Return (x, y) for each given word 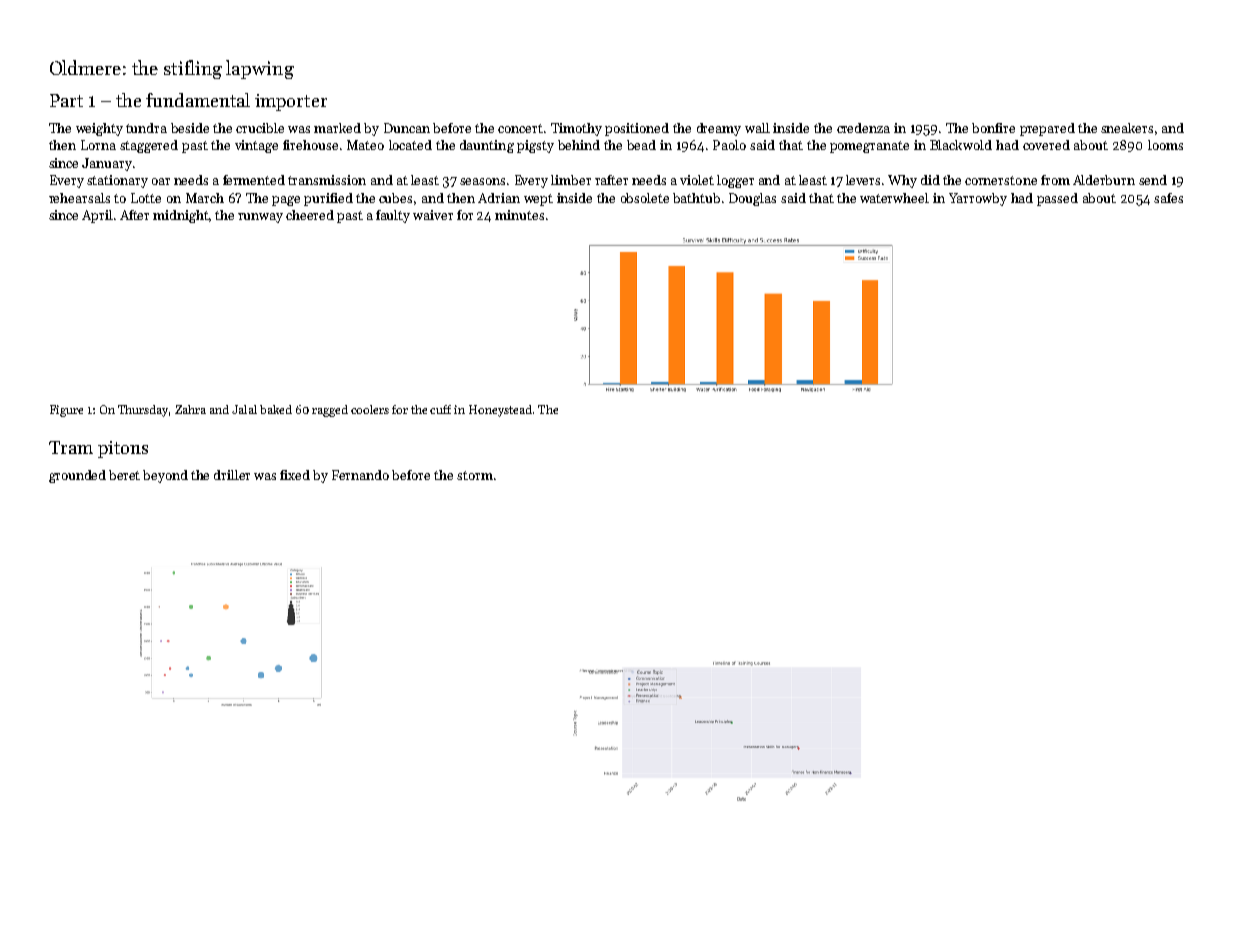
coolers (370, 409)
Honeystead (500, 411)
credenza (863, 128)
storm (475, 475)
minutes (519, 215)
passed (1057, 199)
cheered (310, 215)
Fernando (360, 475)
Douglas (752, 199)
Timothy (576, 129)
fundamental (198, 100)
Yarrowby (978, 199)
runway (260, 218)
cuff (440, 409)
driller (232, 475)
